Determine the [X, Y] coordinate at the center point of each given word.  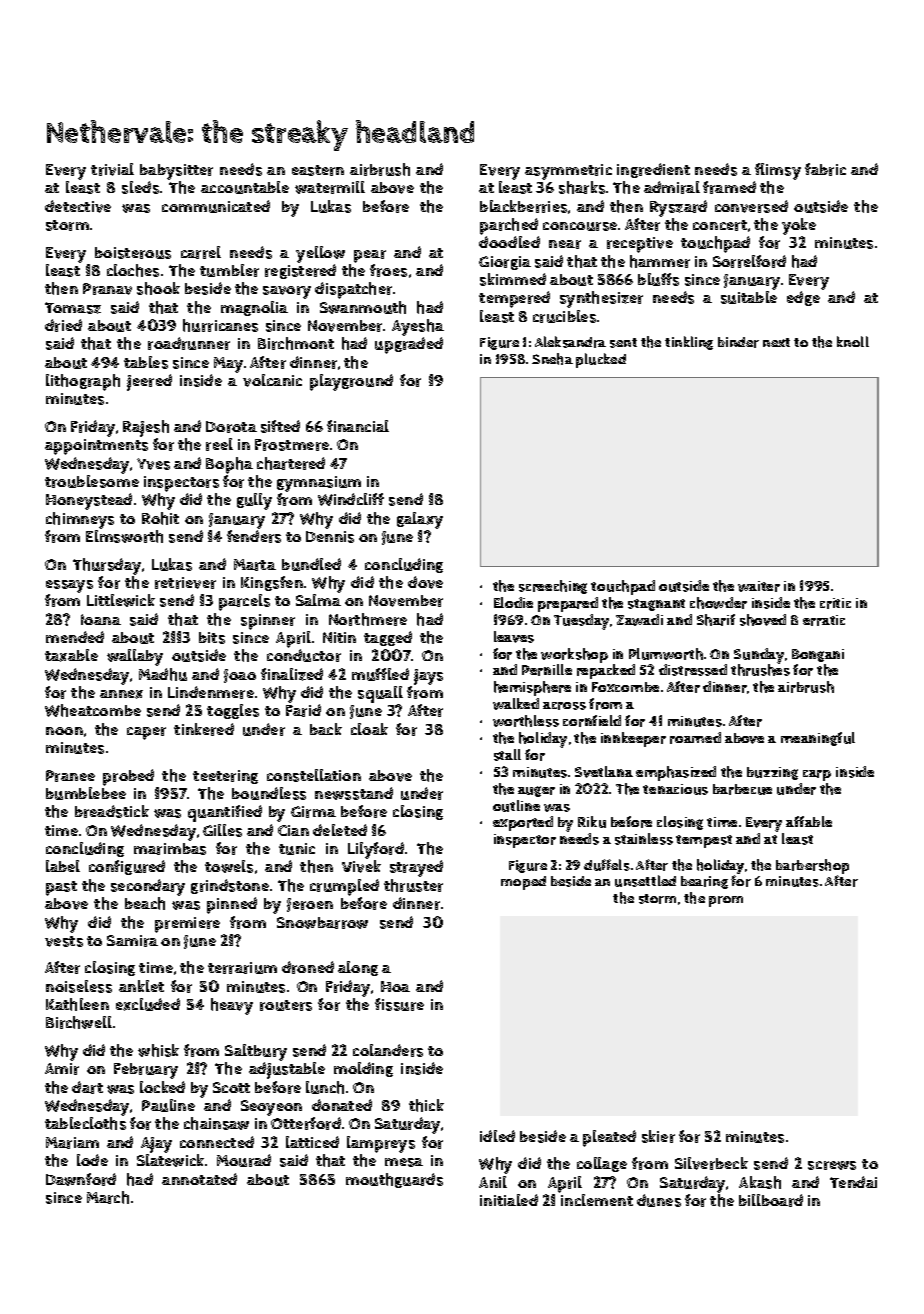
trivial [112, 169]
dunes [659, 1200]
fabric [825, 169]
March [108, 1197]
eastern [318, 170]
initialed [509, 1200]
